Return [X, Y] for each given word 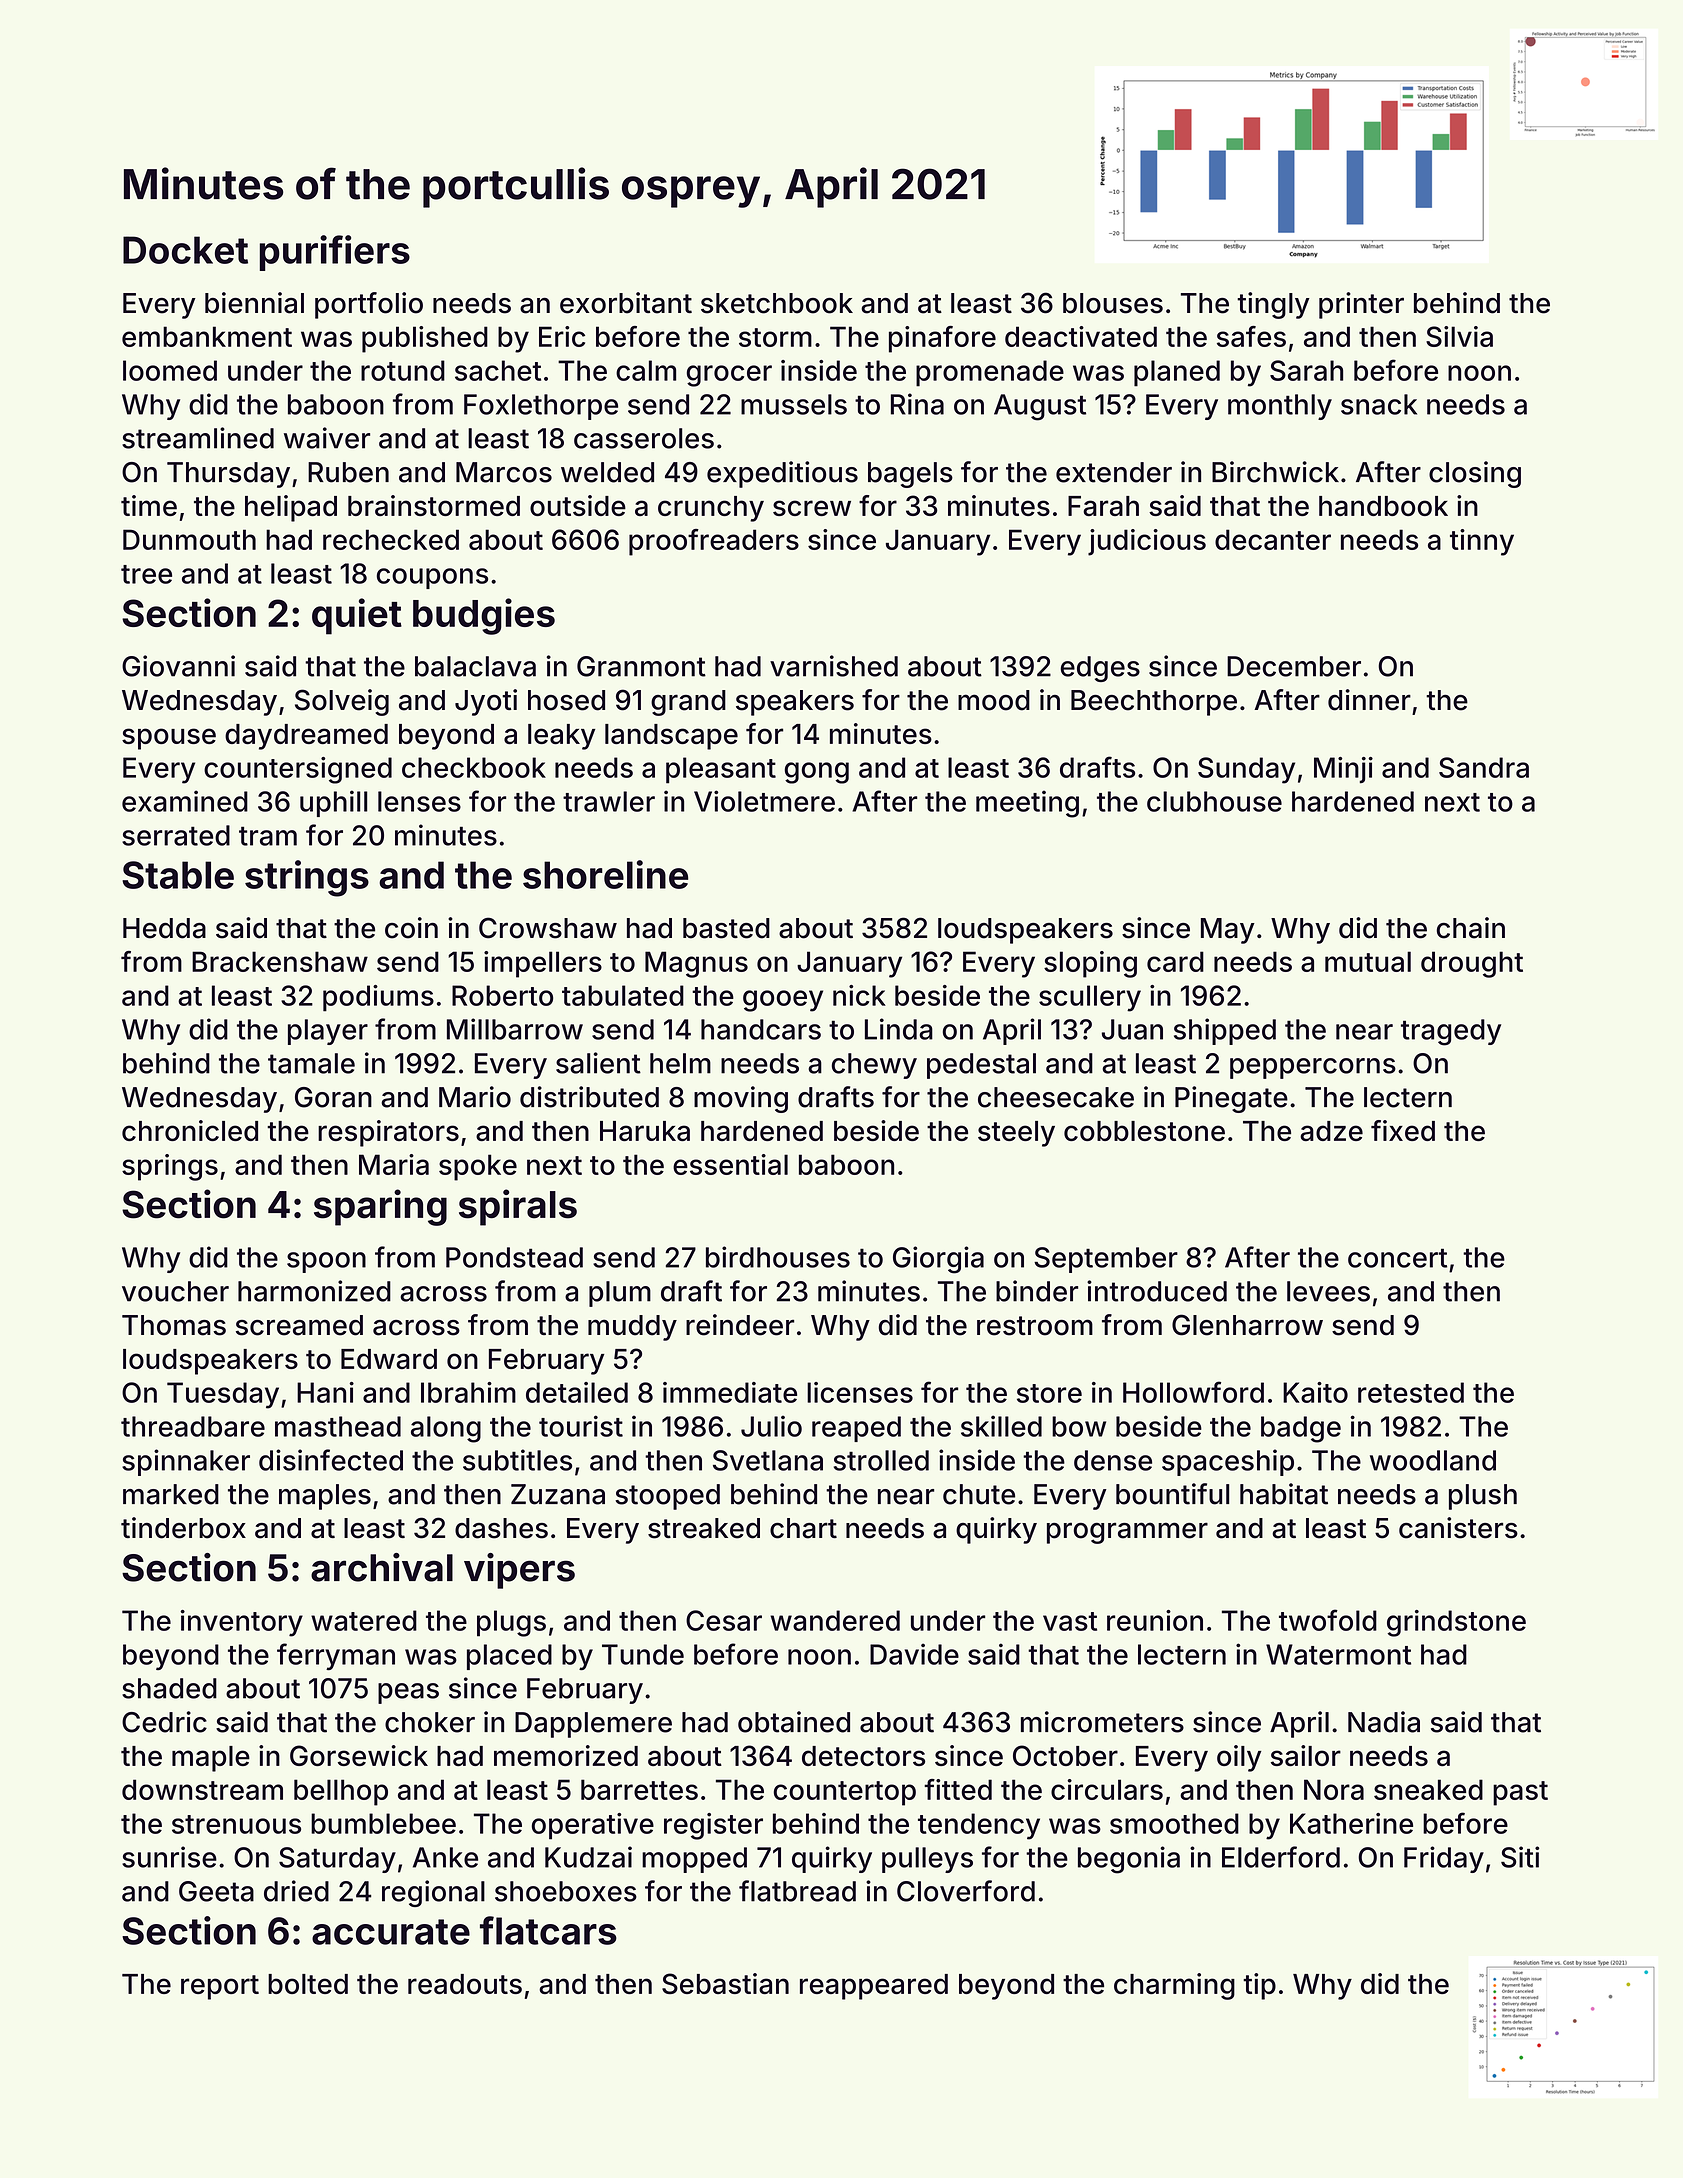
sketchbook [777, 303]
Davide [914, 1654]
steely [1016, 1134]
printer [1361, 305]
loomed [170, 370]
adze [1331, 1131]
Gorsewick [359, 1755]
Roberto [502, 995]
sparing [380, 1207]
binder [1037, 1291]
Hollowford [1193, 1392]
